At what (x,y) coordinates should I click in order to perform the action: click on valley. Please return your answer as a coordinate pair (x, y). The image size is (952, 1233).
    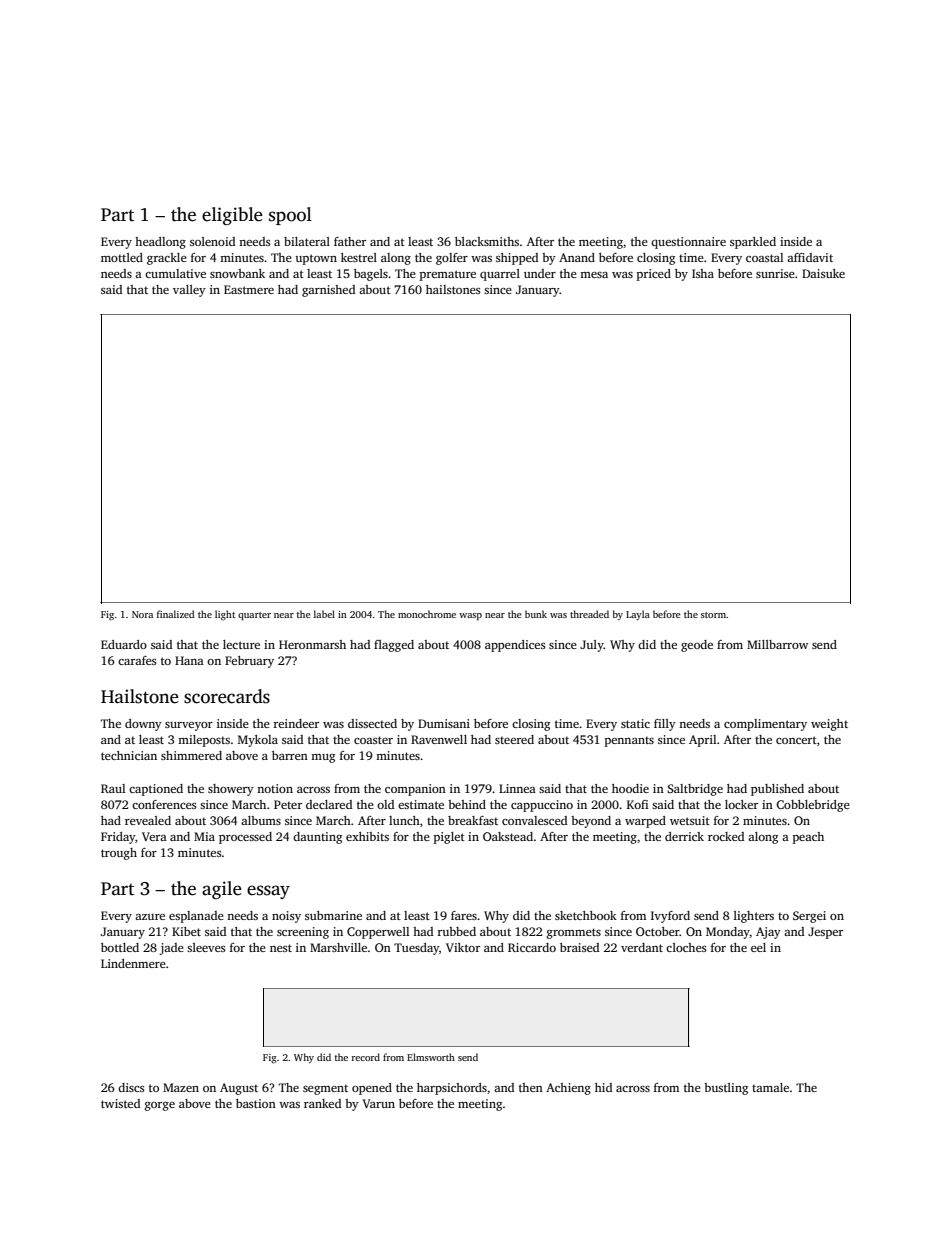
    Looking at the image, I should click on (189, 291).
